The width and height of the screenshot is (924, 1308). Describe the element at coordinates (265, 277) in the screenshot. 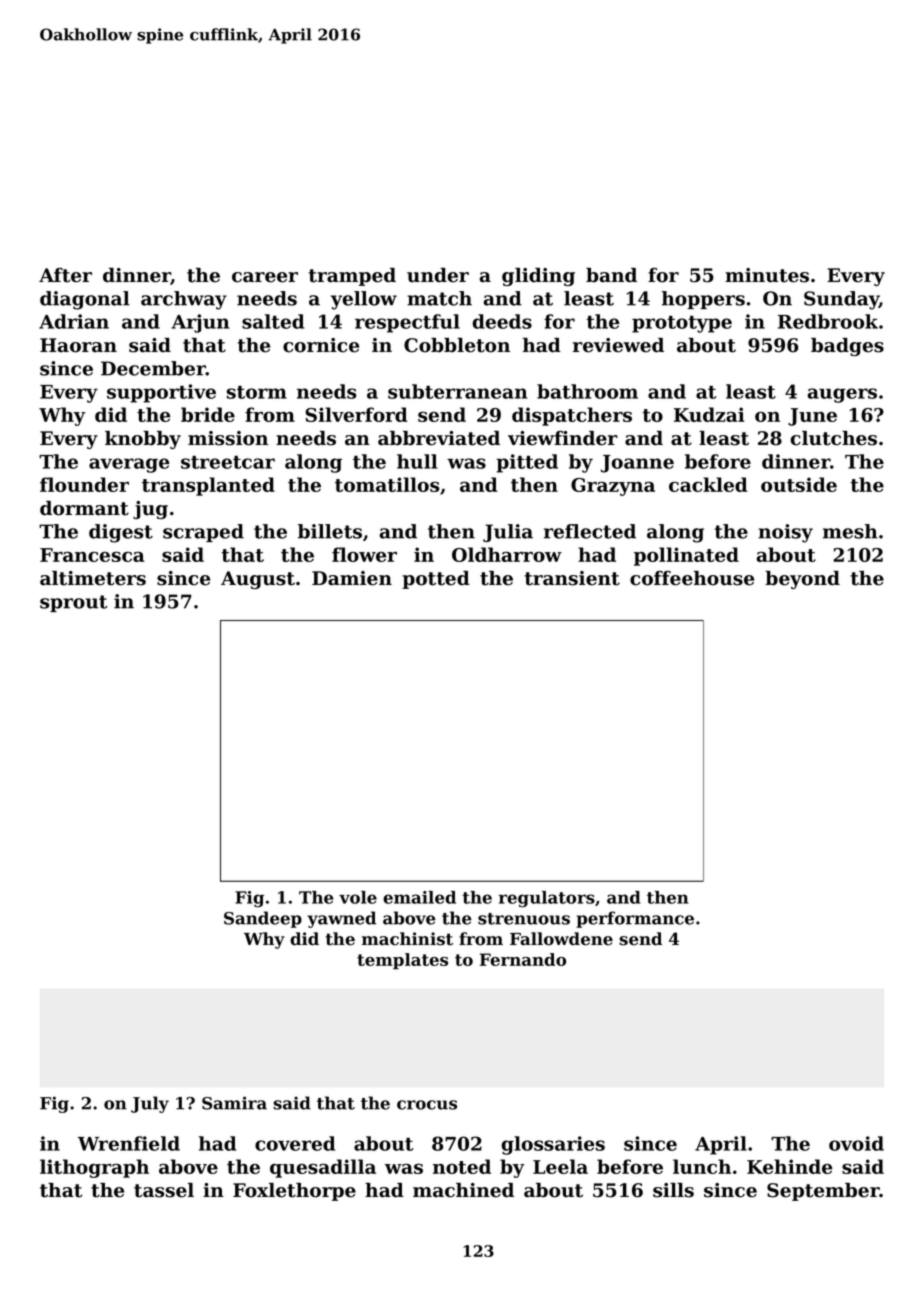

I see `career` at that location.
